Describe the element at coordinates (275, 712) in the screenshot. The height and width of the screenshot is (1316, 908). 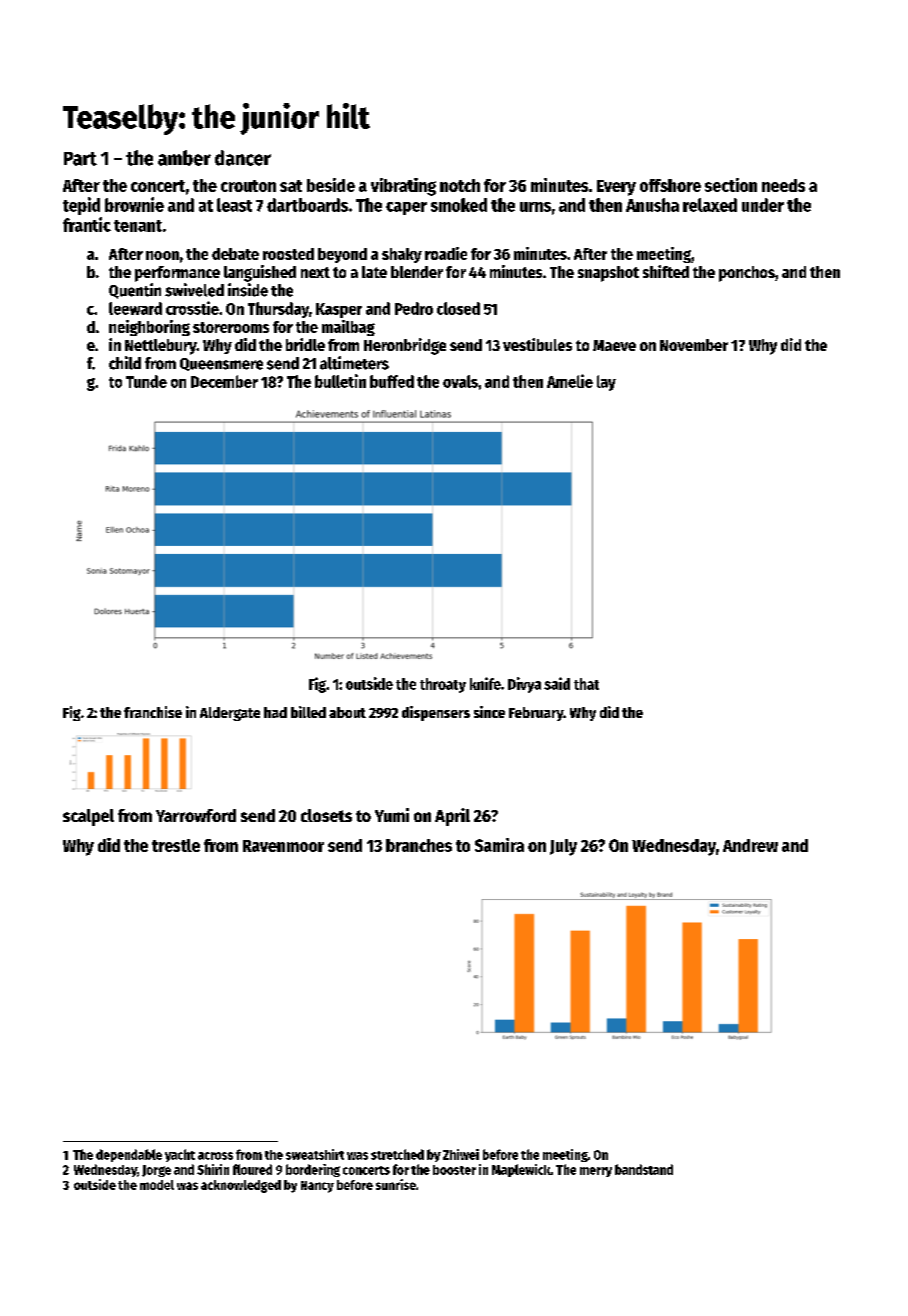
I see `had` at that location.
